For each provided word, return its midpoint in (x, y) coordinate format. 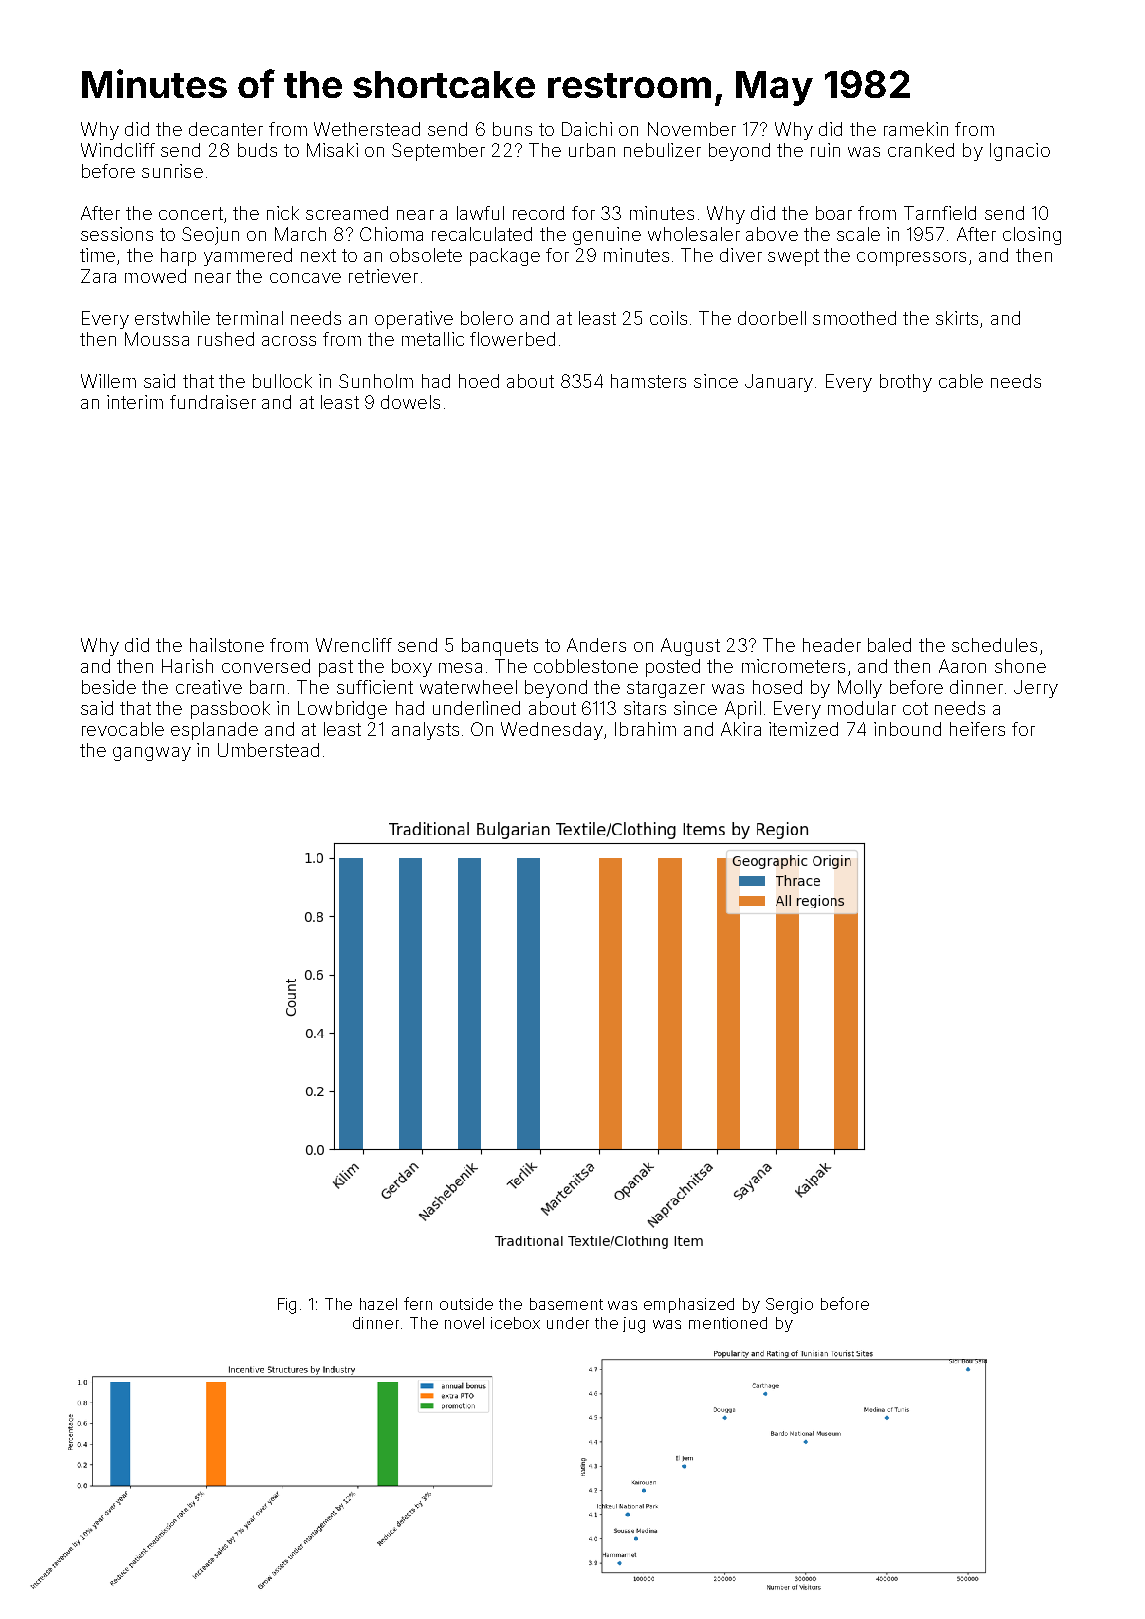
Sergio (789, 1306)
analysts (425, 731)
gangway (152, 754)
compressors (911, 259)
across (289, 341)
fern (418, 1303)
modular (862, 708)
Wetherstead (367, 129)
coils (668, 318)
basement (566, 1304)
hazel (378, 1304)
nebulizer (662, 150)
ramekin (916, 129)
